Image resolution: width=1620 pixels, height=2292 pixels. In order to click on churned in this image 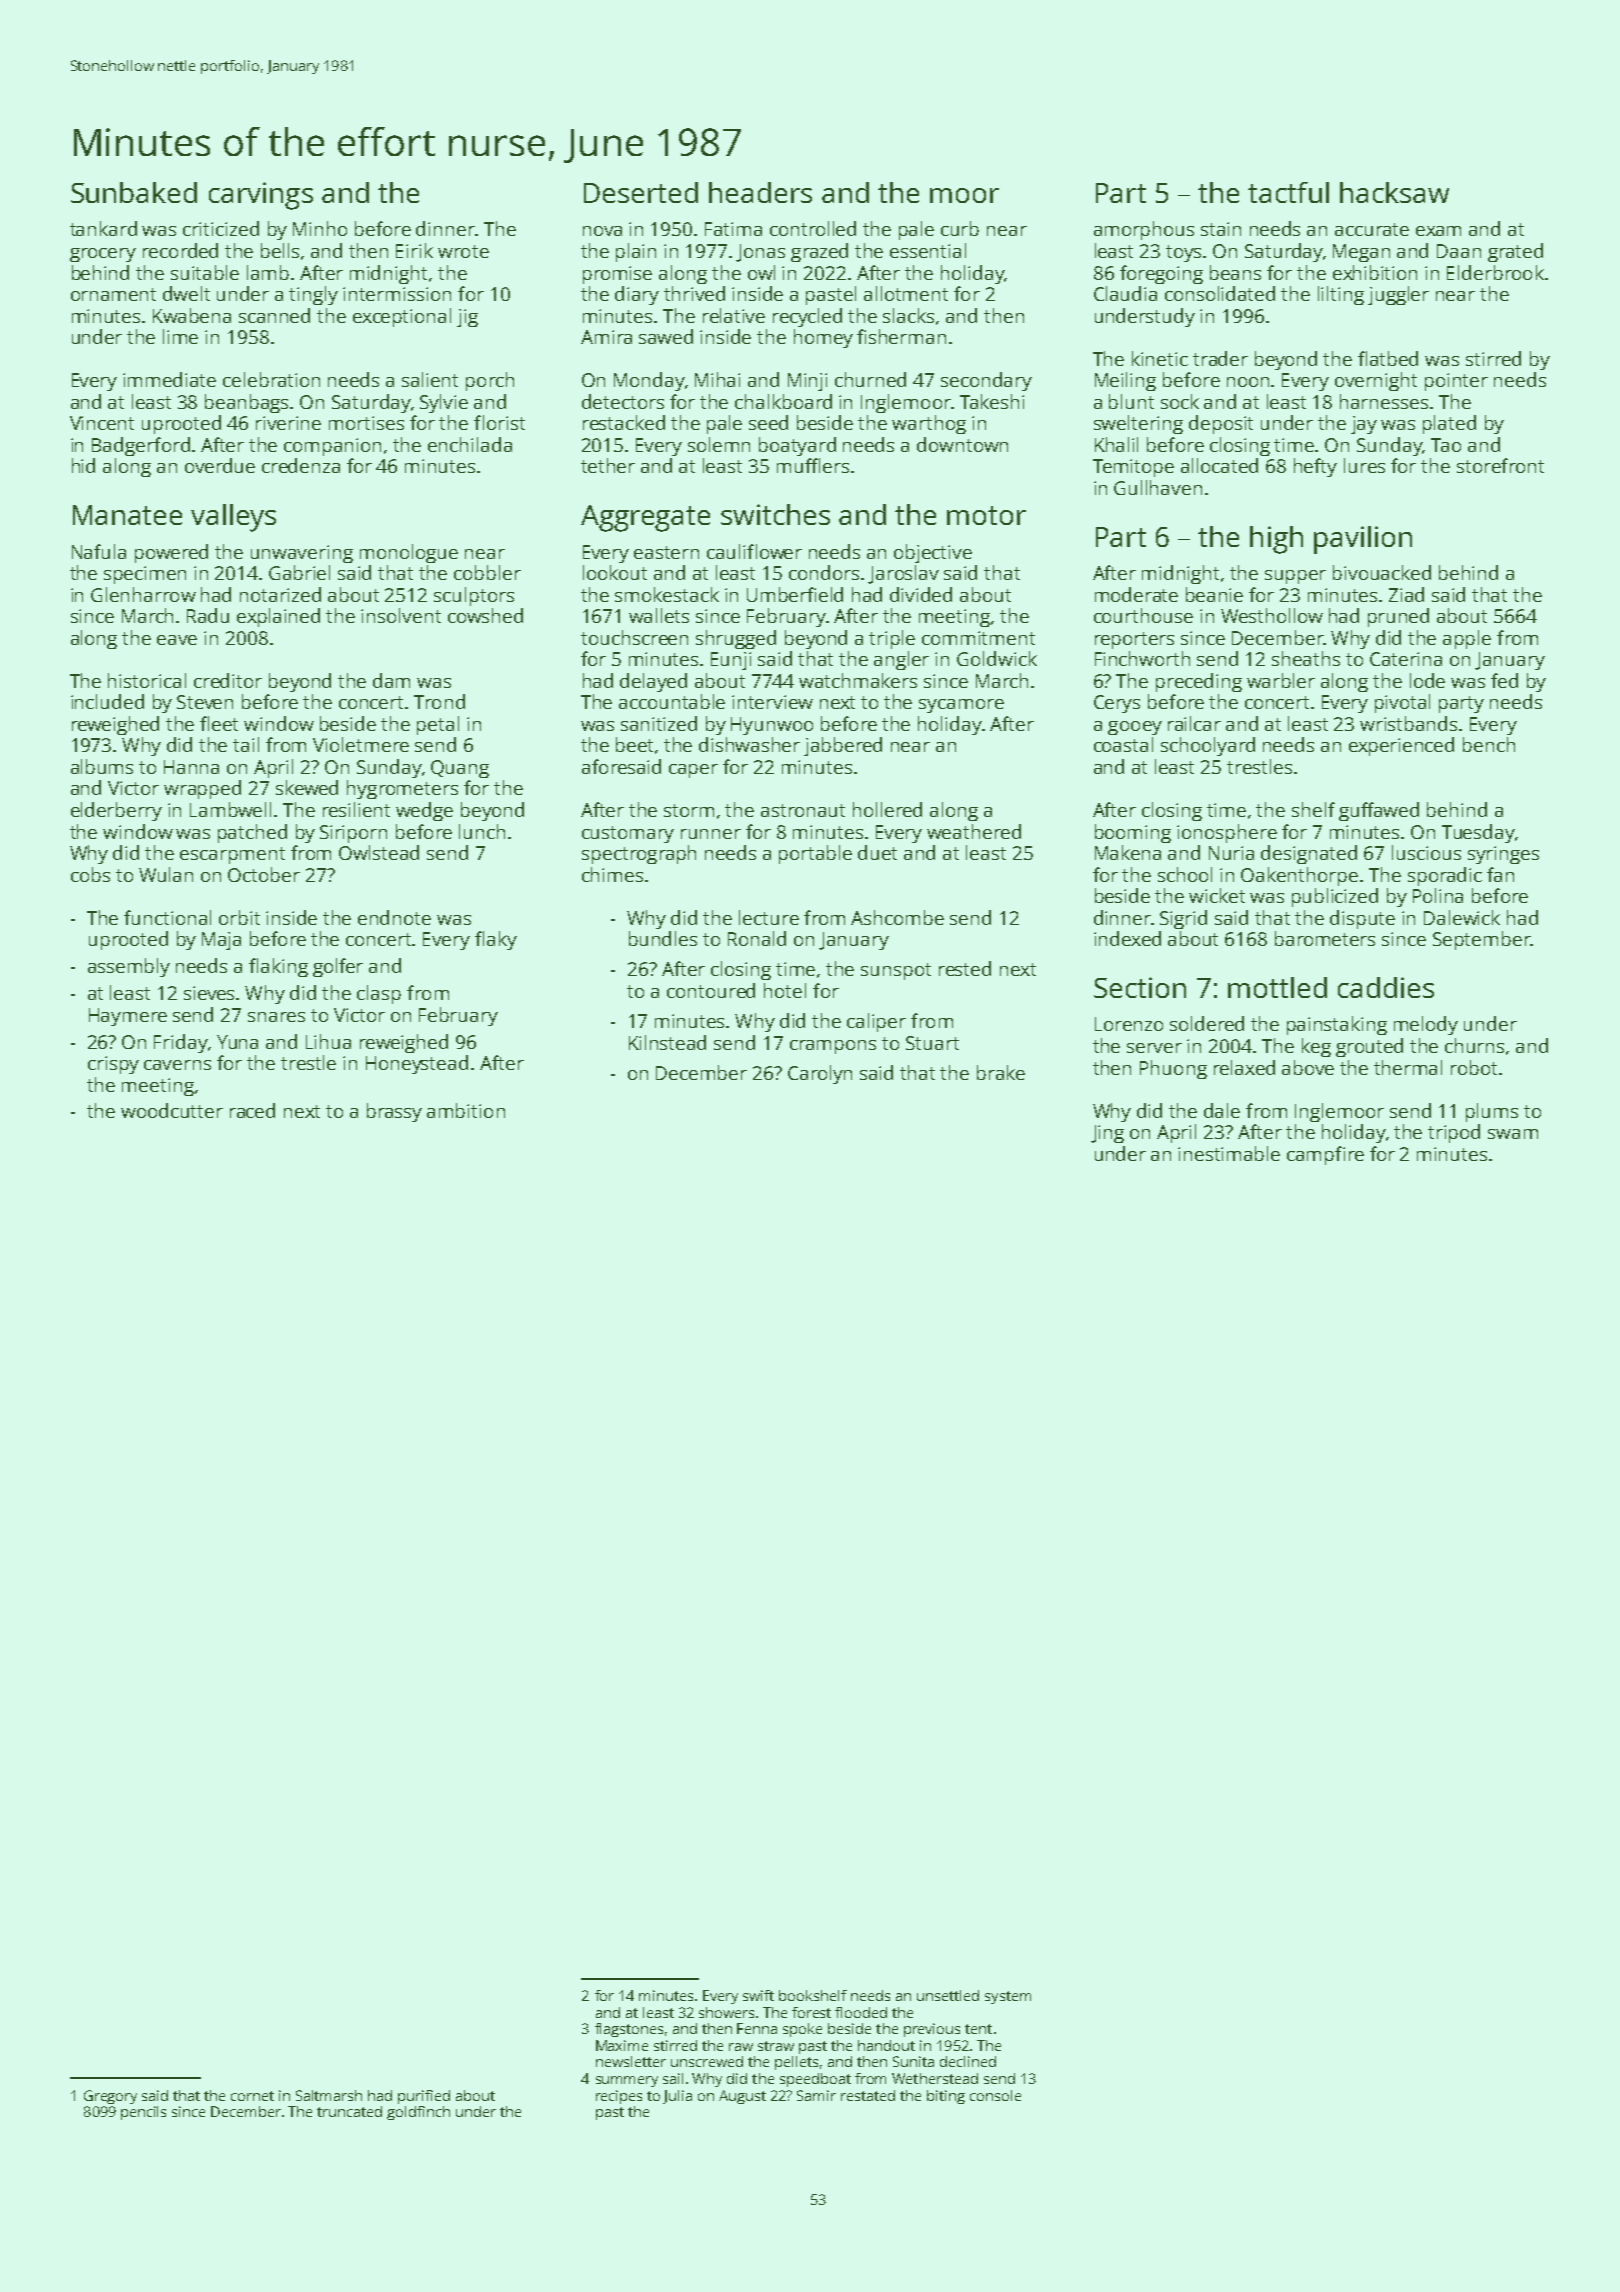, I will do `click(870, 379)`.
